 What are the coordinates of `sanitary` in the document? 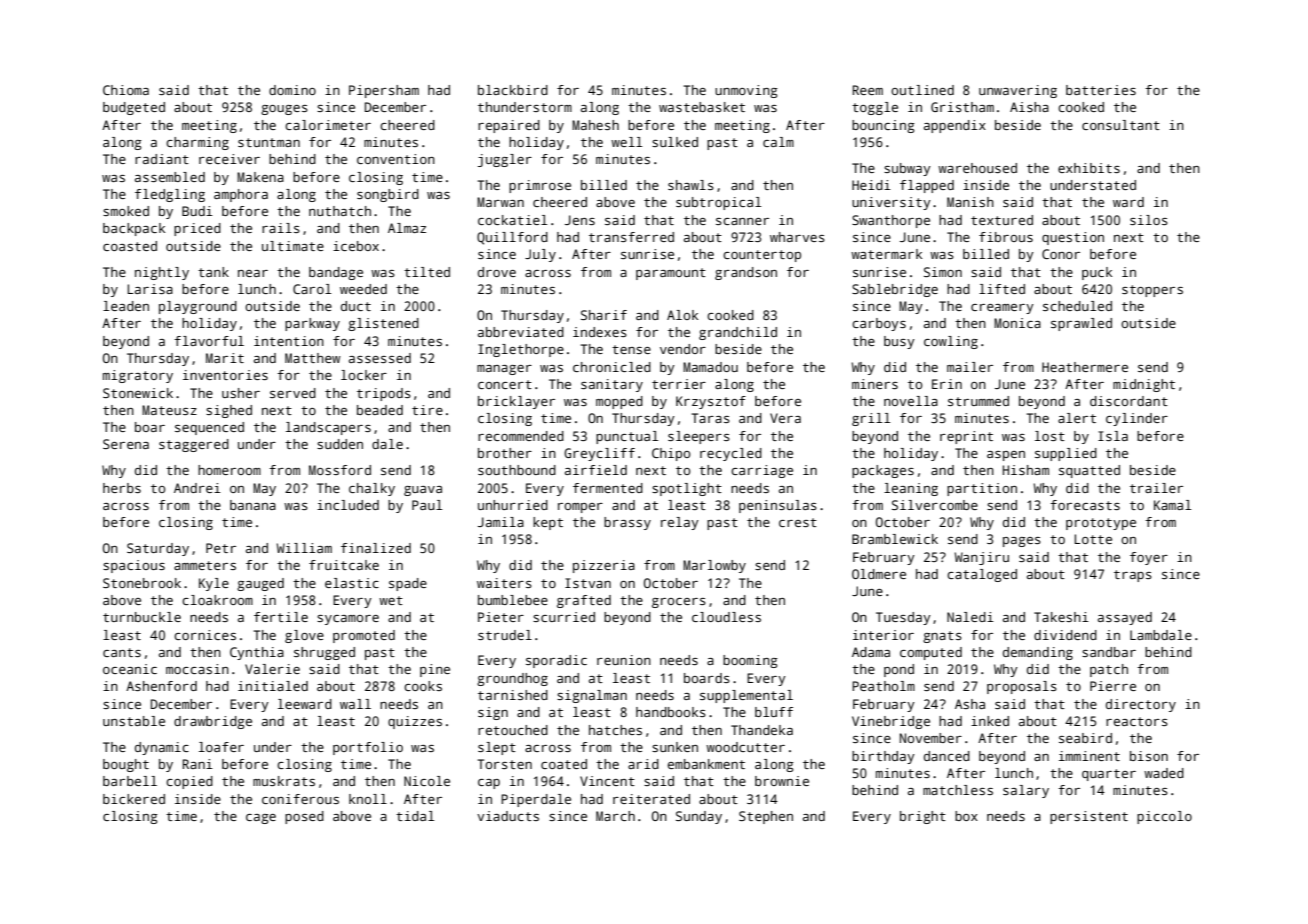 It's located at (612, 385).
